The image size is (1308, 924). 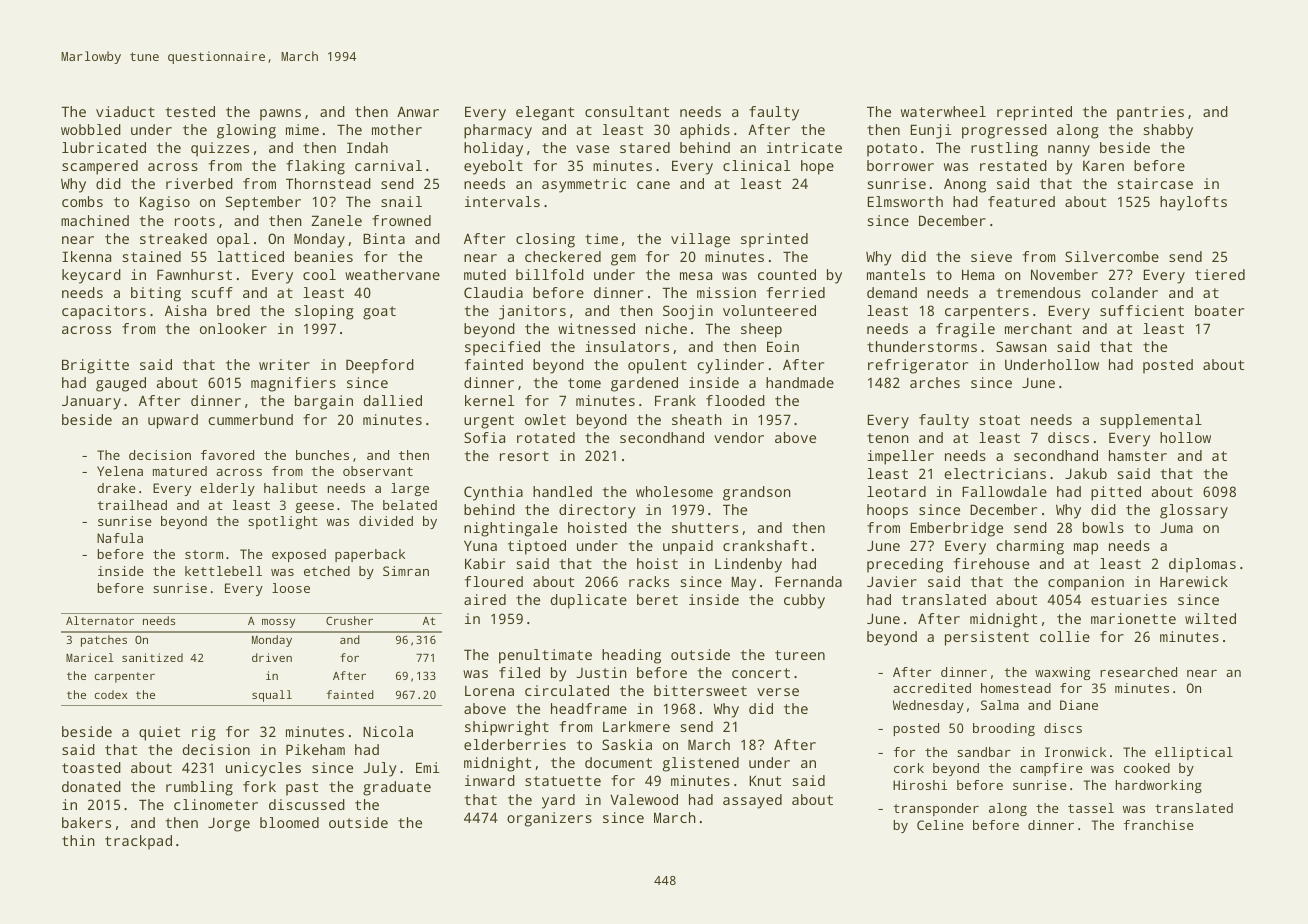 I want to click on hope, so click(x=817, y=167).
